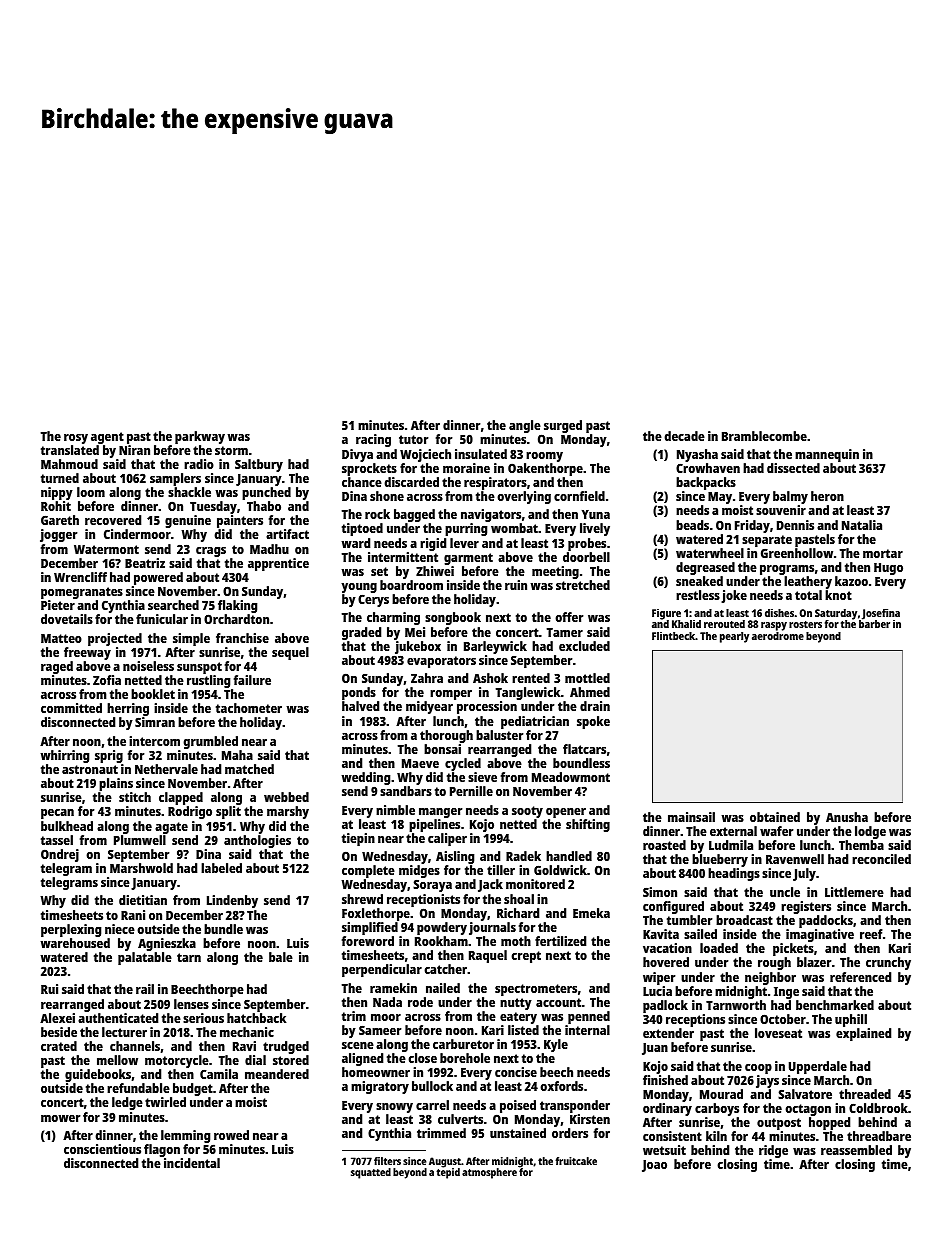  What do you see at coordinates (827, 455) in the page?
I see `mannequin` at bounding box center [827, 455].
